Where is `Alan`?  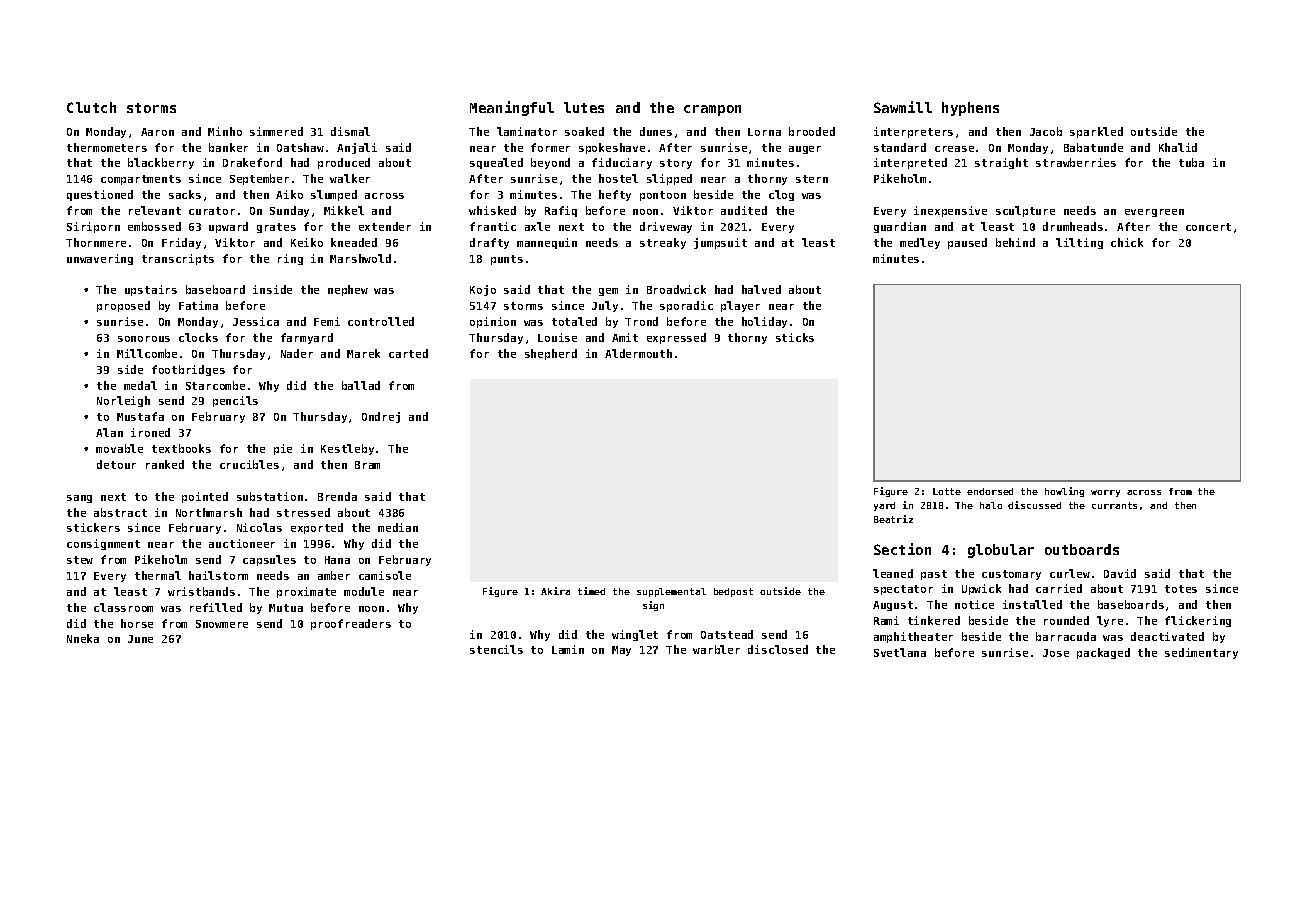
Alan is located at coordinates (109, 432).
